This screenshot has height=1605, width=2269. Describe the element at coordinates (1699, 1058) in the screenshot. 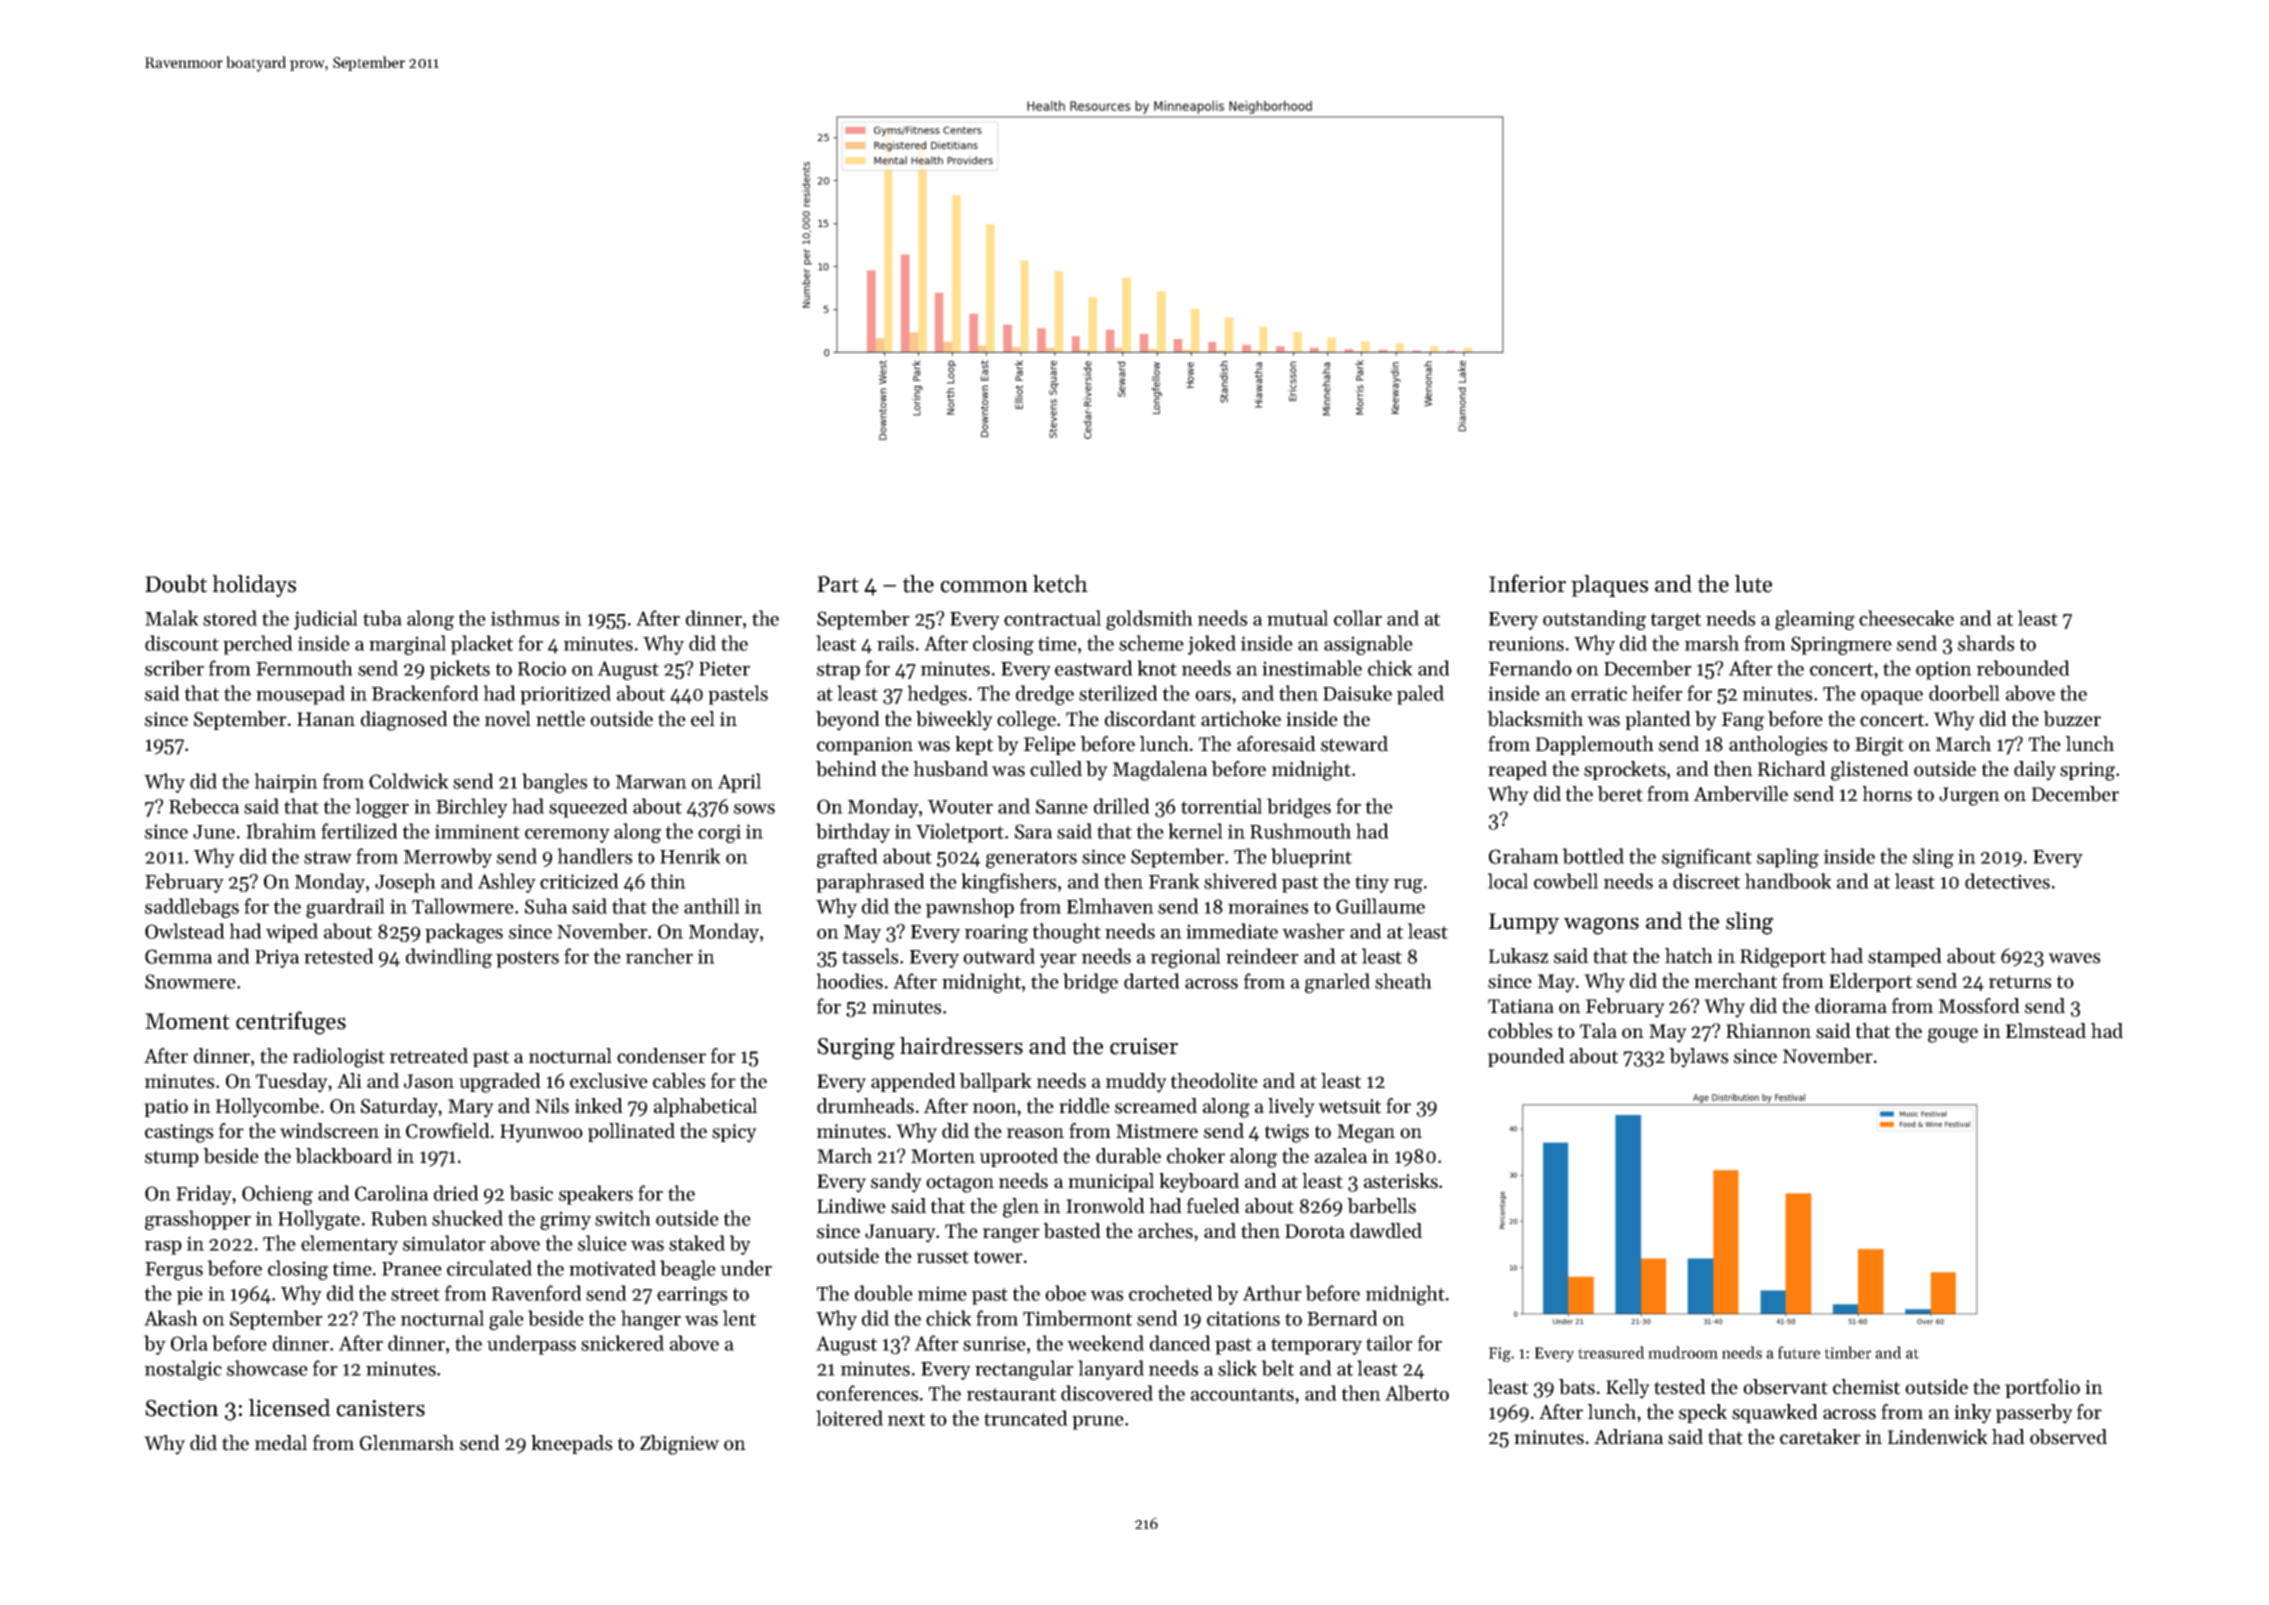

I see `bylaws` at that location.
